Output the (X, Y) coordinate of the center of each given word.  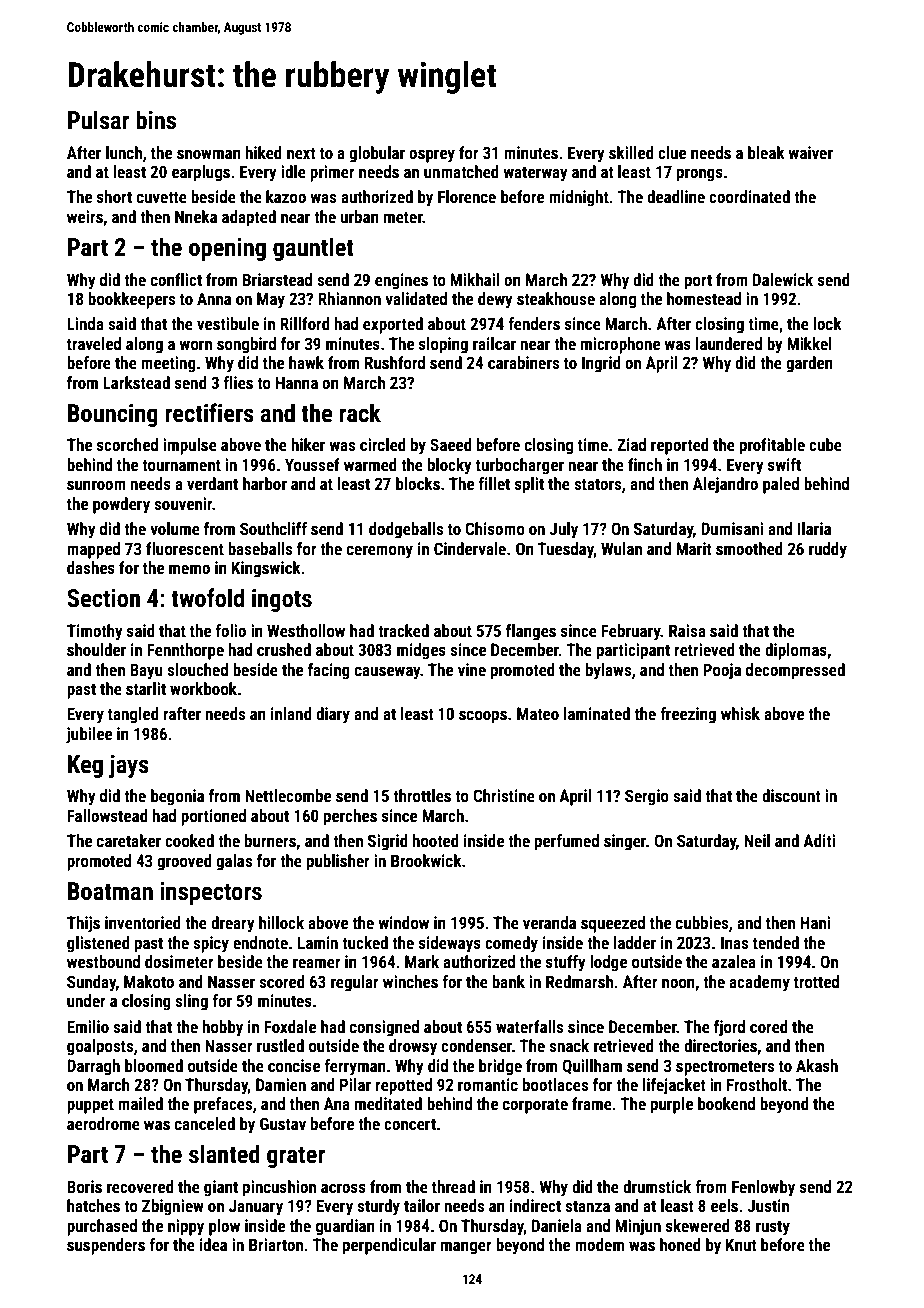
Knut (741, 1244)
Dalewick (783, 279)
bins (156, 120)
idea (213, 1244)
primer (332, 173)
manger (466, 1248)
